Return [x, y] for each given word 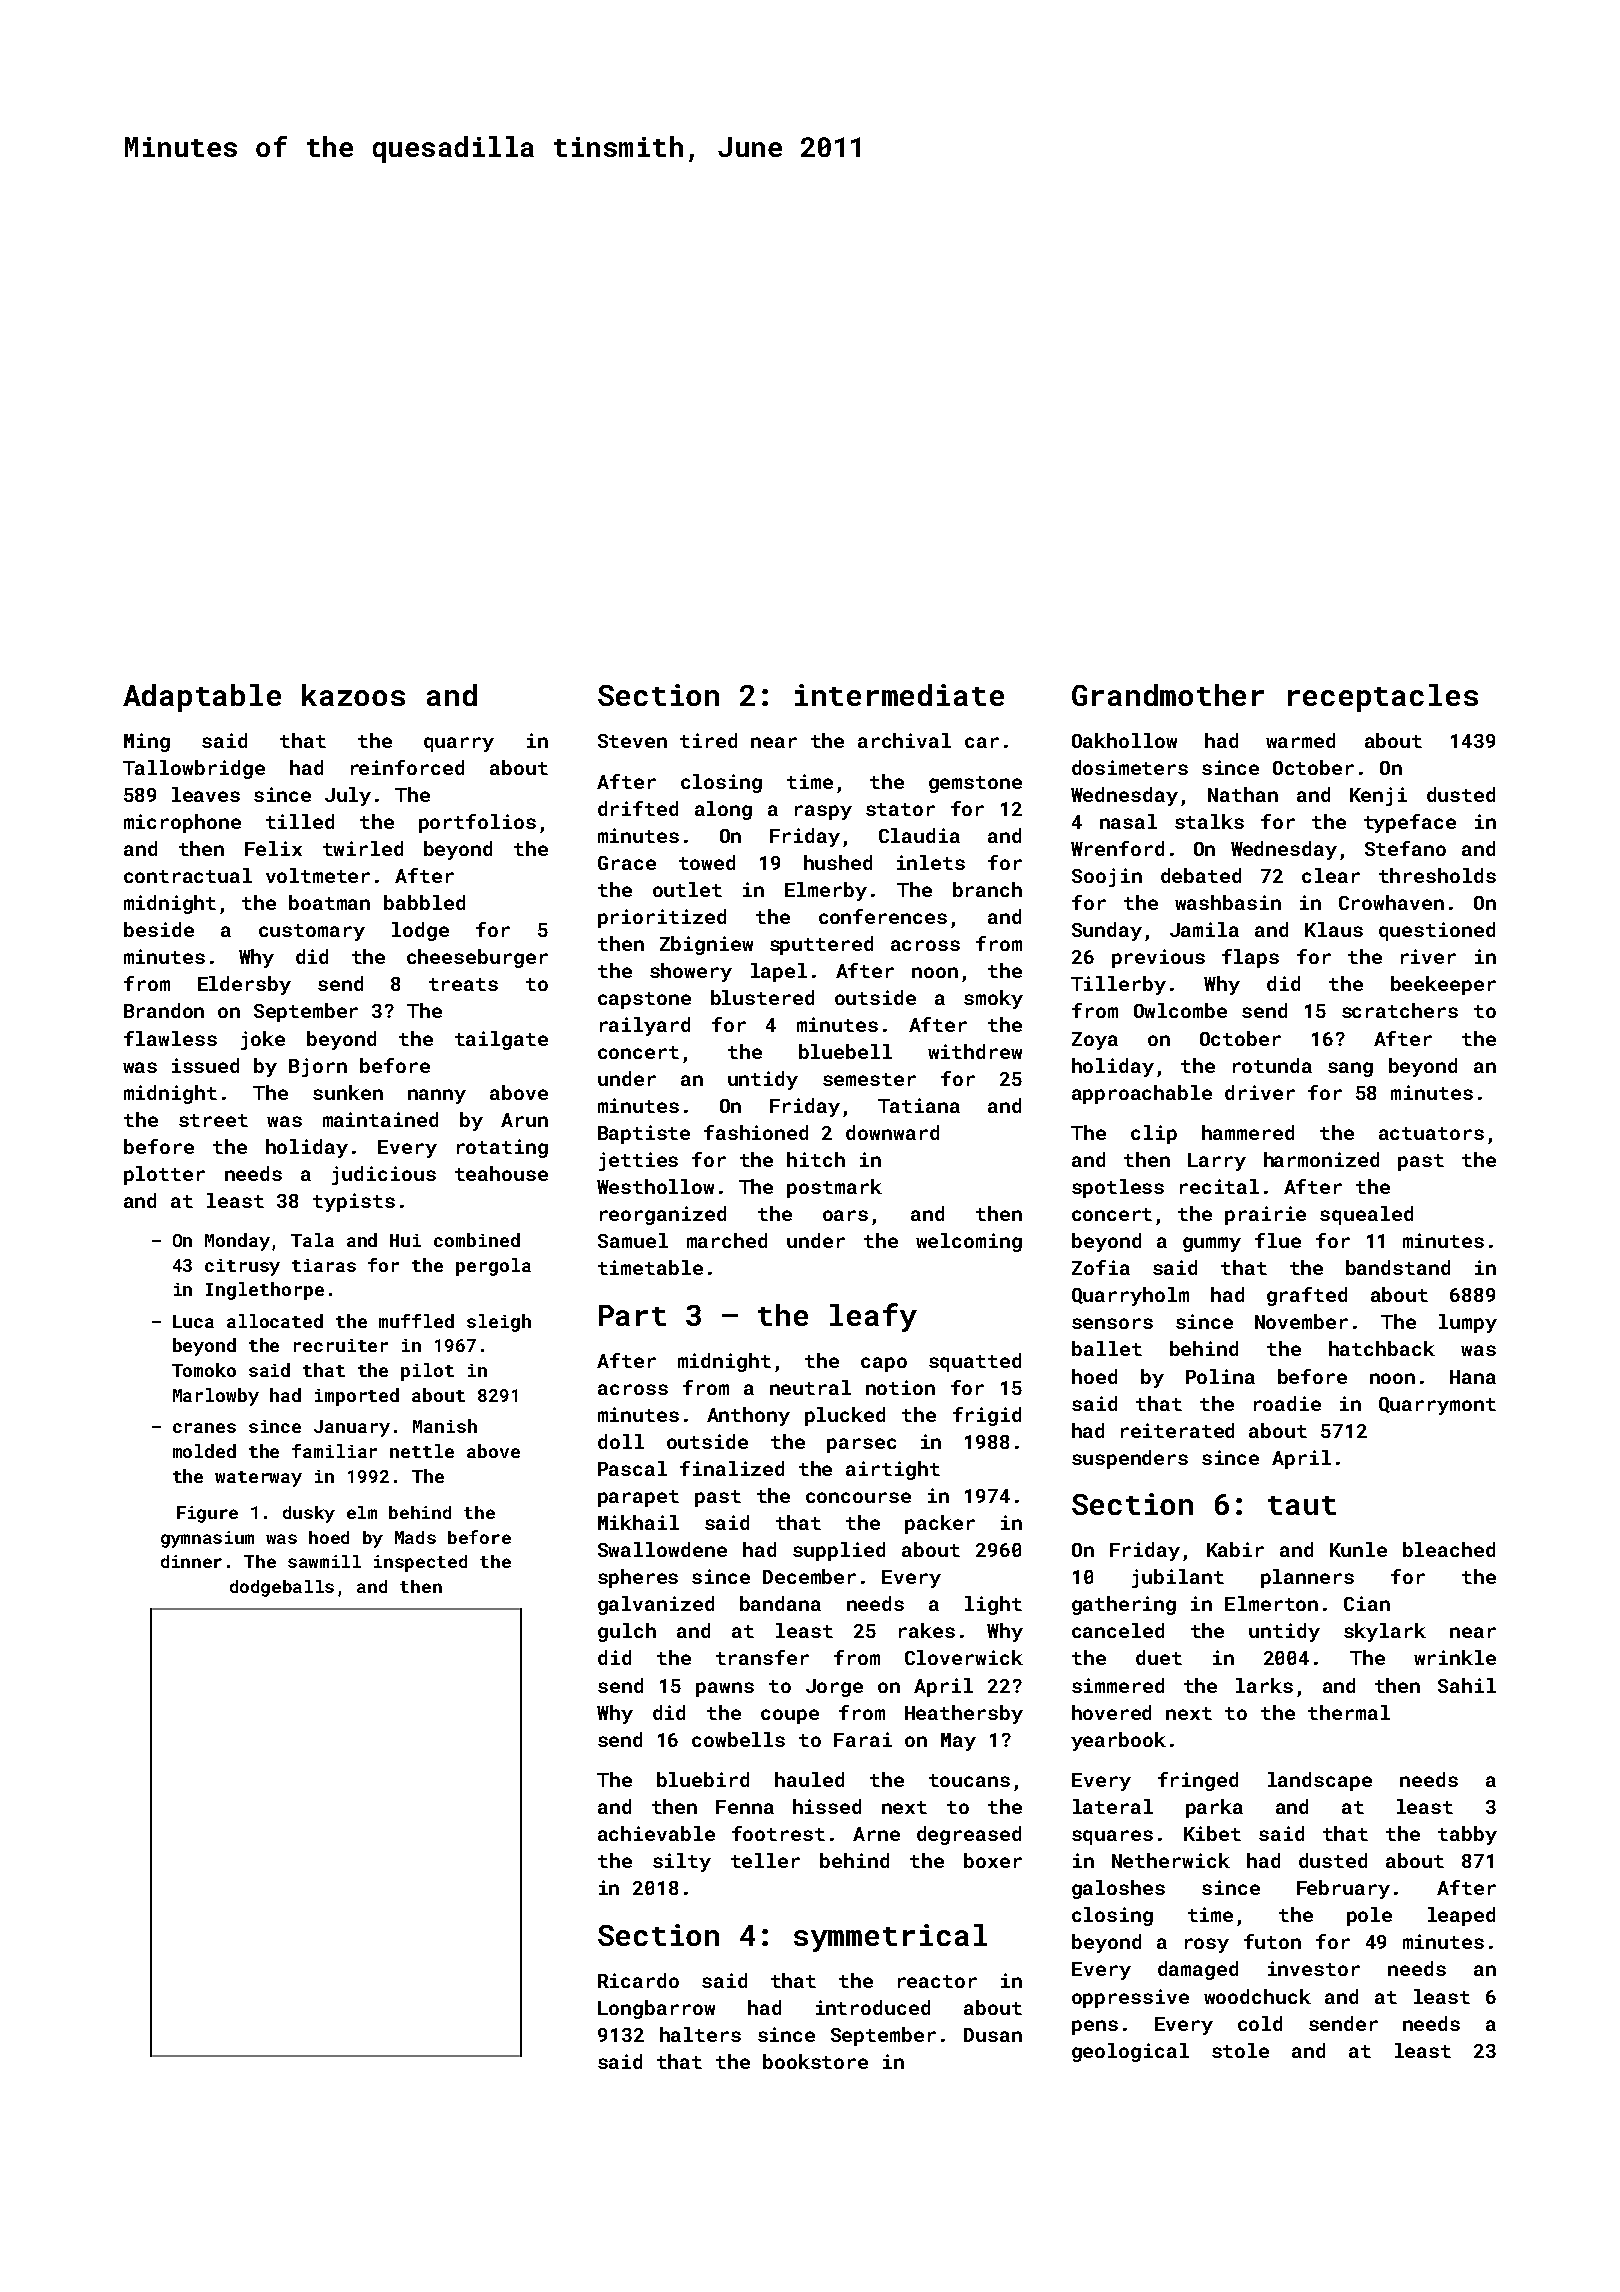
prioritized [662, 918]
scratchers [1400, 1010]
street [213, 1120]
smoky [993, 999]
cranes [204, 1428]
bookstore [815, 2061]
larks [1264, 1685]
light [993, 1605]
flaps [1250, 958]
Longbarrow [656, 2009]
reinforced [407, 767]
